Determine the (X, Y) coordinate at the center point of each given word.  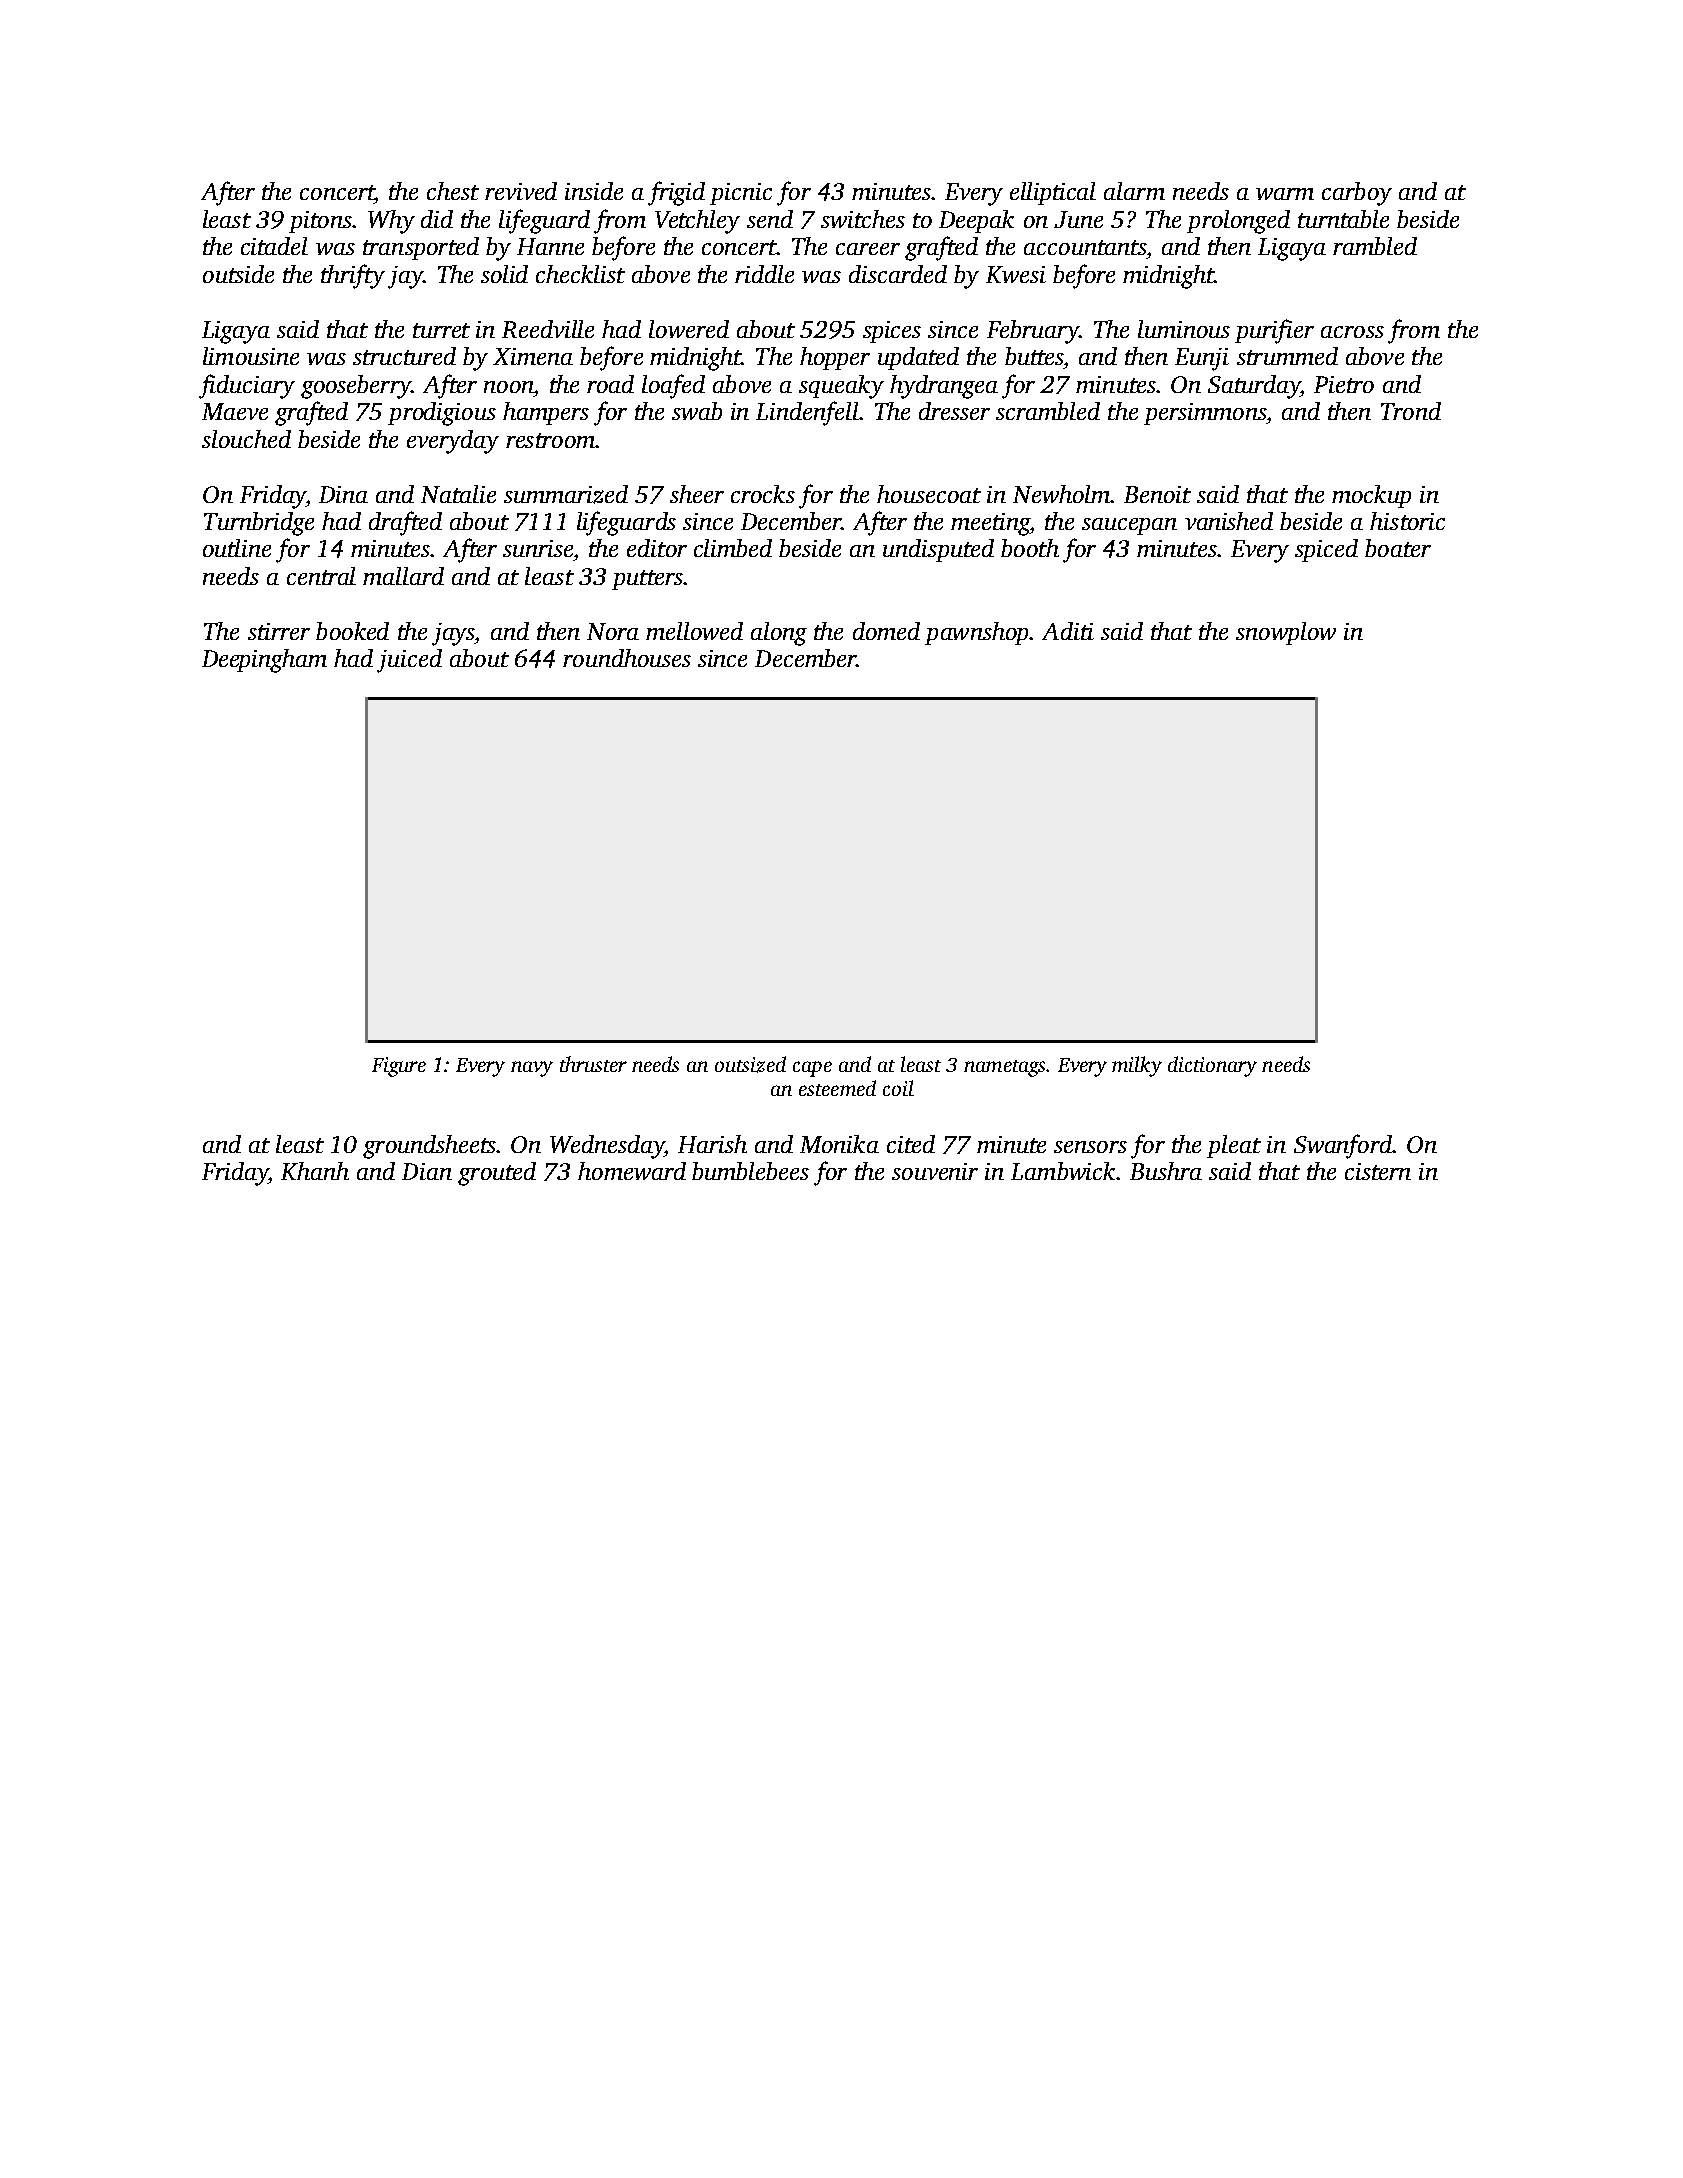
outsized (750, 1064)
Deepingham (264, 661)
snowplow (1286, 633)
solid (504, 274)
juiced (409, 661)
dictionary (1212, 1066)
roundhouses (627, 658)
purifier (1274, 331)
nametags (1004, 1068)
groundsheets (429, 1147)
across (1352, 332)
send (770, 219)
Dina (343, 494)
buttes (1034, 356)
